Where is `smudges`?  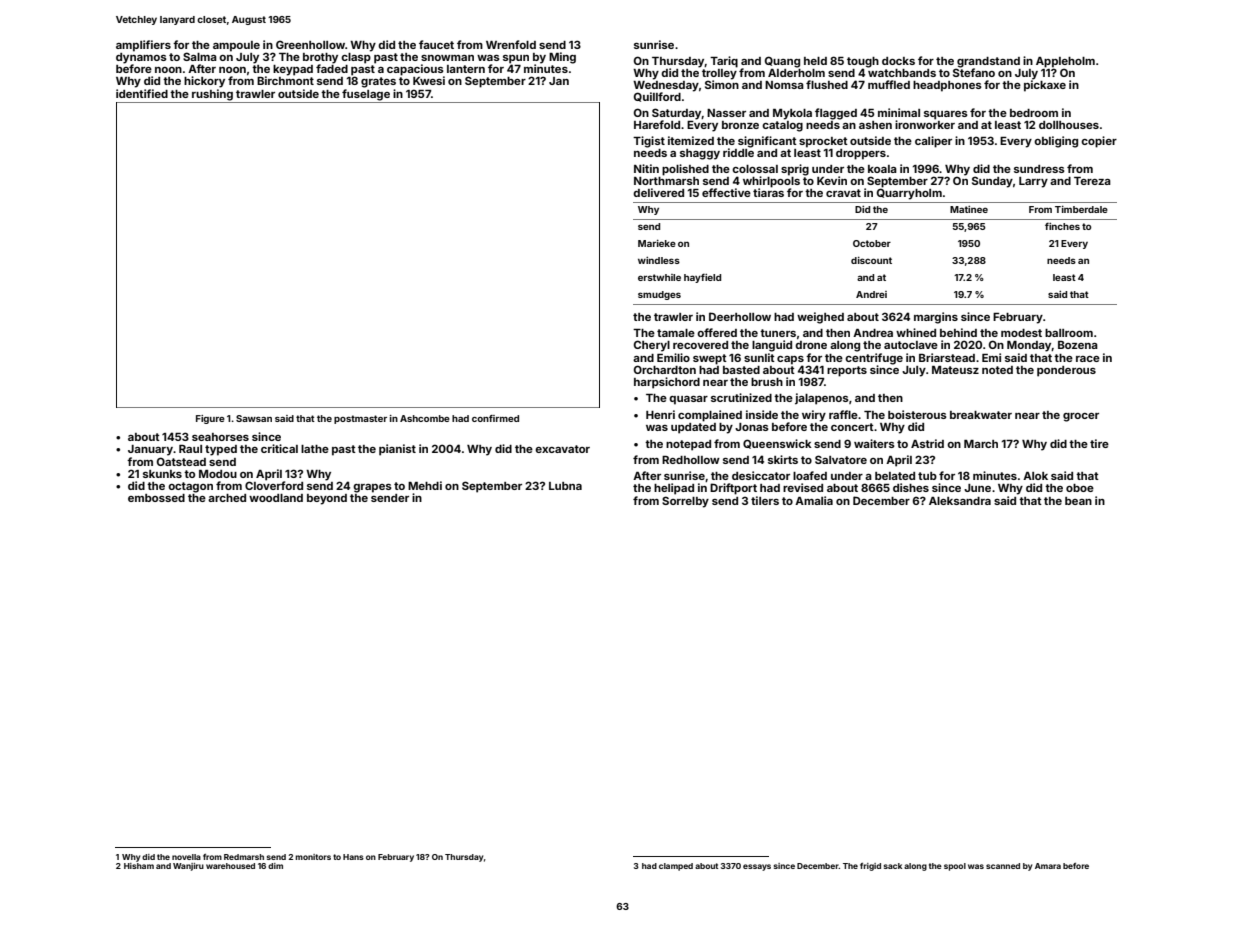 smudges is located at coordinates (659, 295).
